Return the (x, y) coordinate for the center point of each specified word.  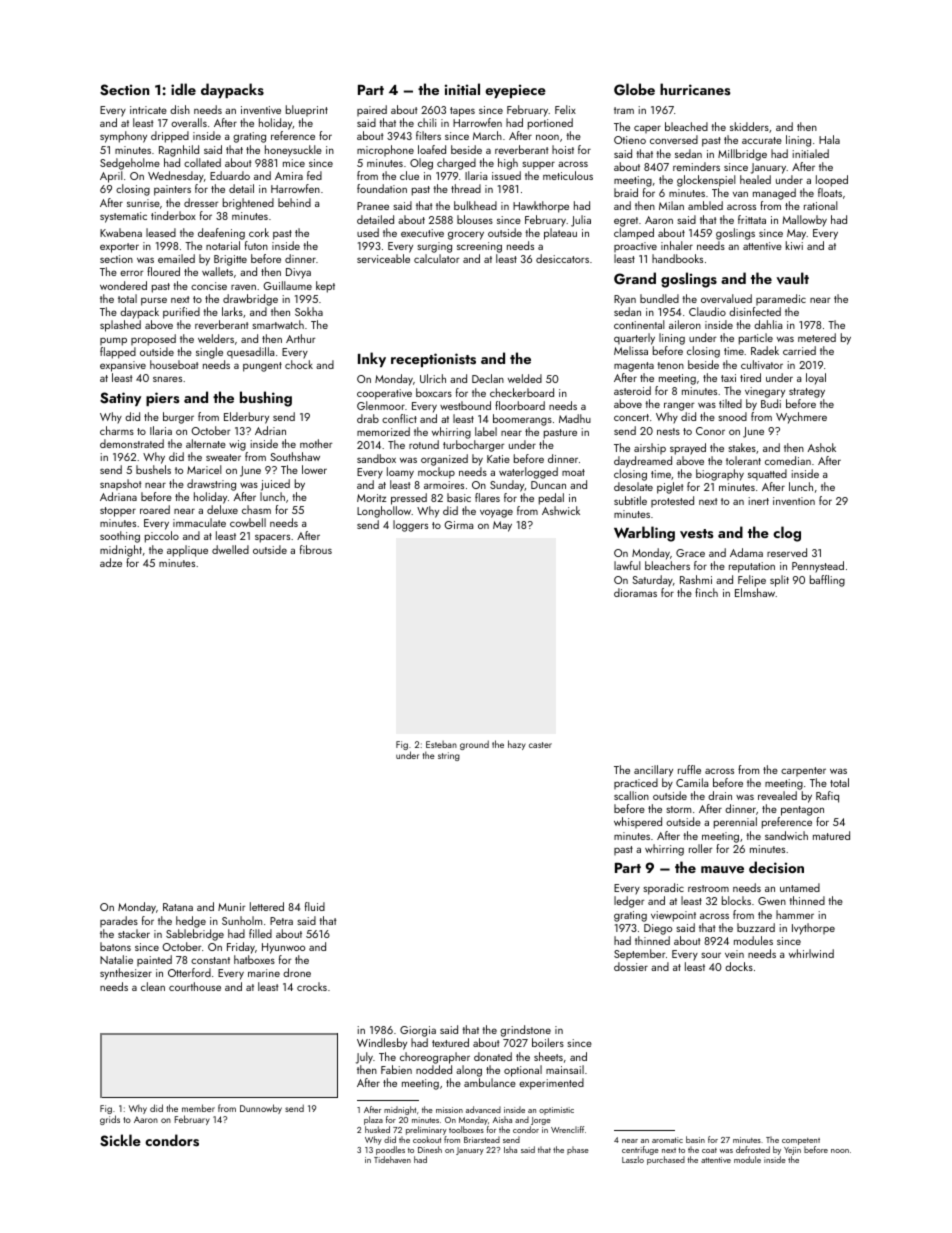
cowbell (248, 522)
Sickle (120, 1140)
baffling (827, 581)
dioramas (635, 592)
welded (525, 378)
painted (154, 960)
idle (183, 89)
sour (711, 955)
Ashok (822, 447)
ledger (629, 902)
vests (696, 534)
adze (111, 562)
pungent (262, 367)
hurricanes (695, 89)
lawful (627, 565)
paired (372, 110)
